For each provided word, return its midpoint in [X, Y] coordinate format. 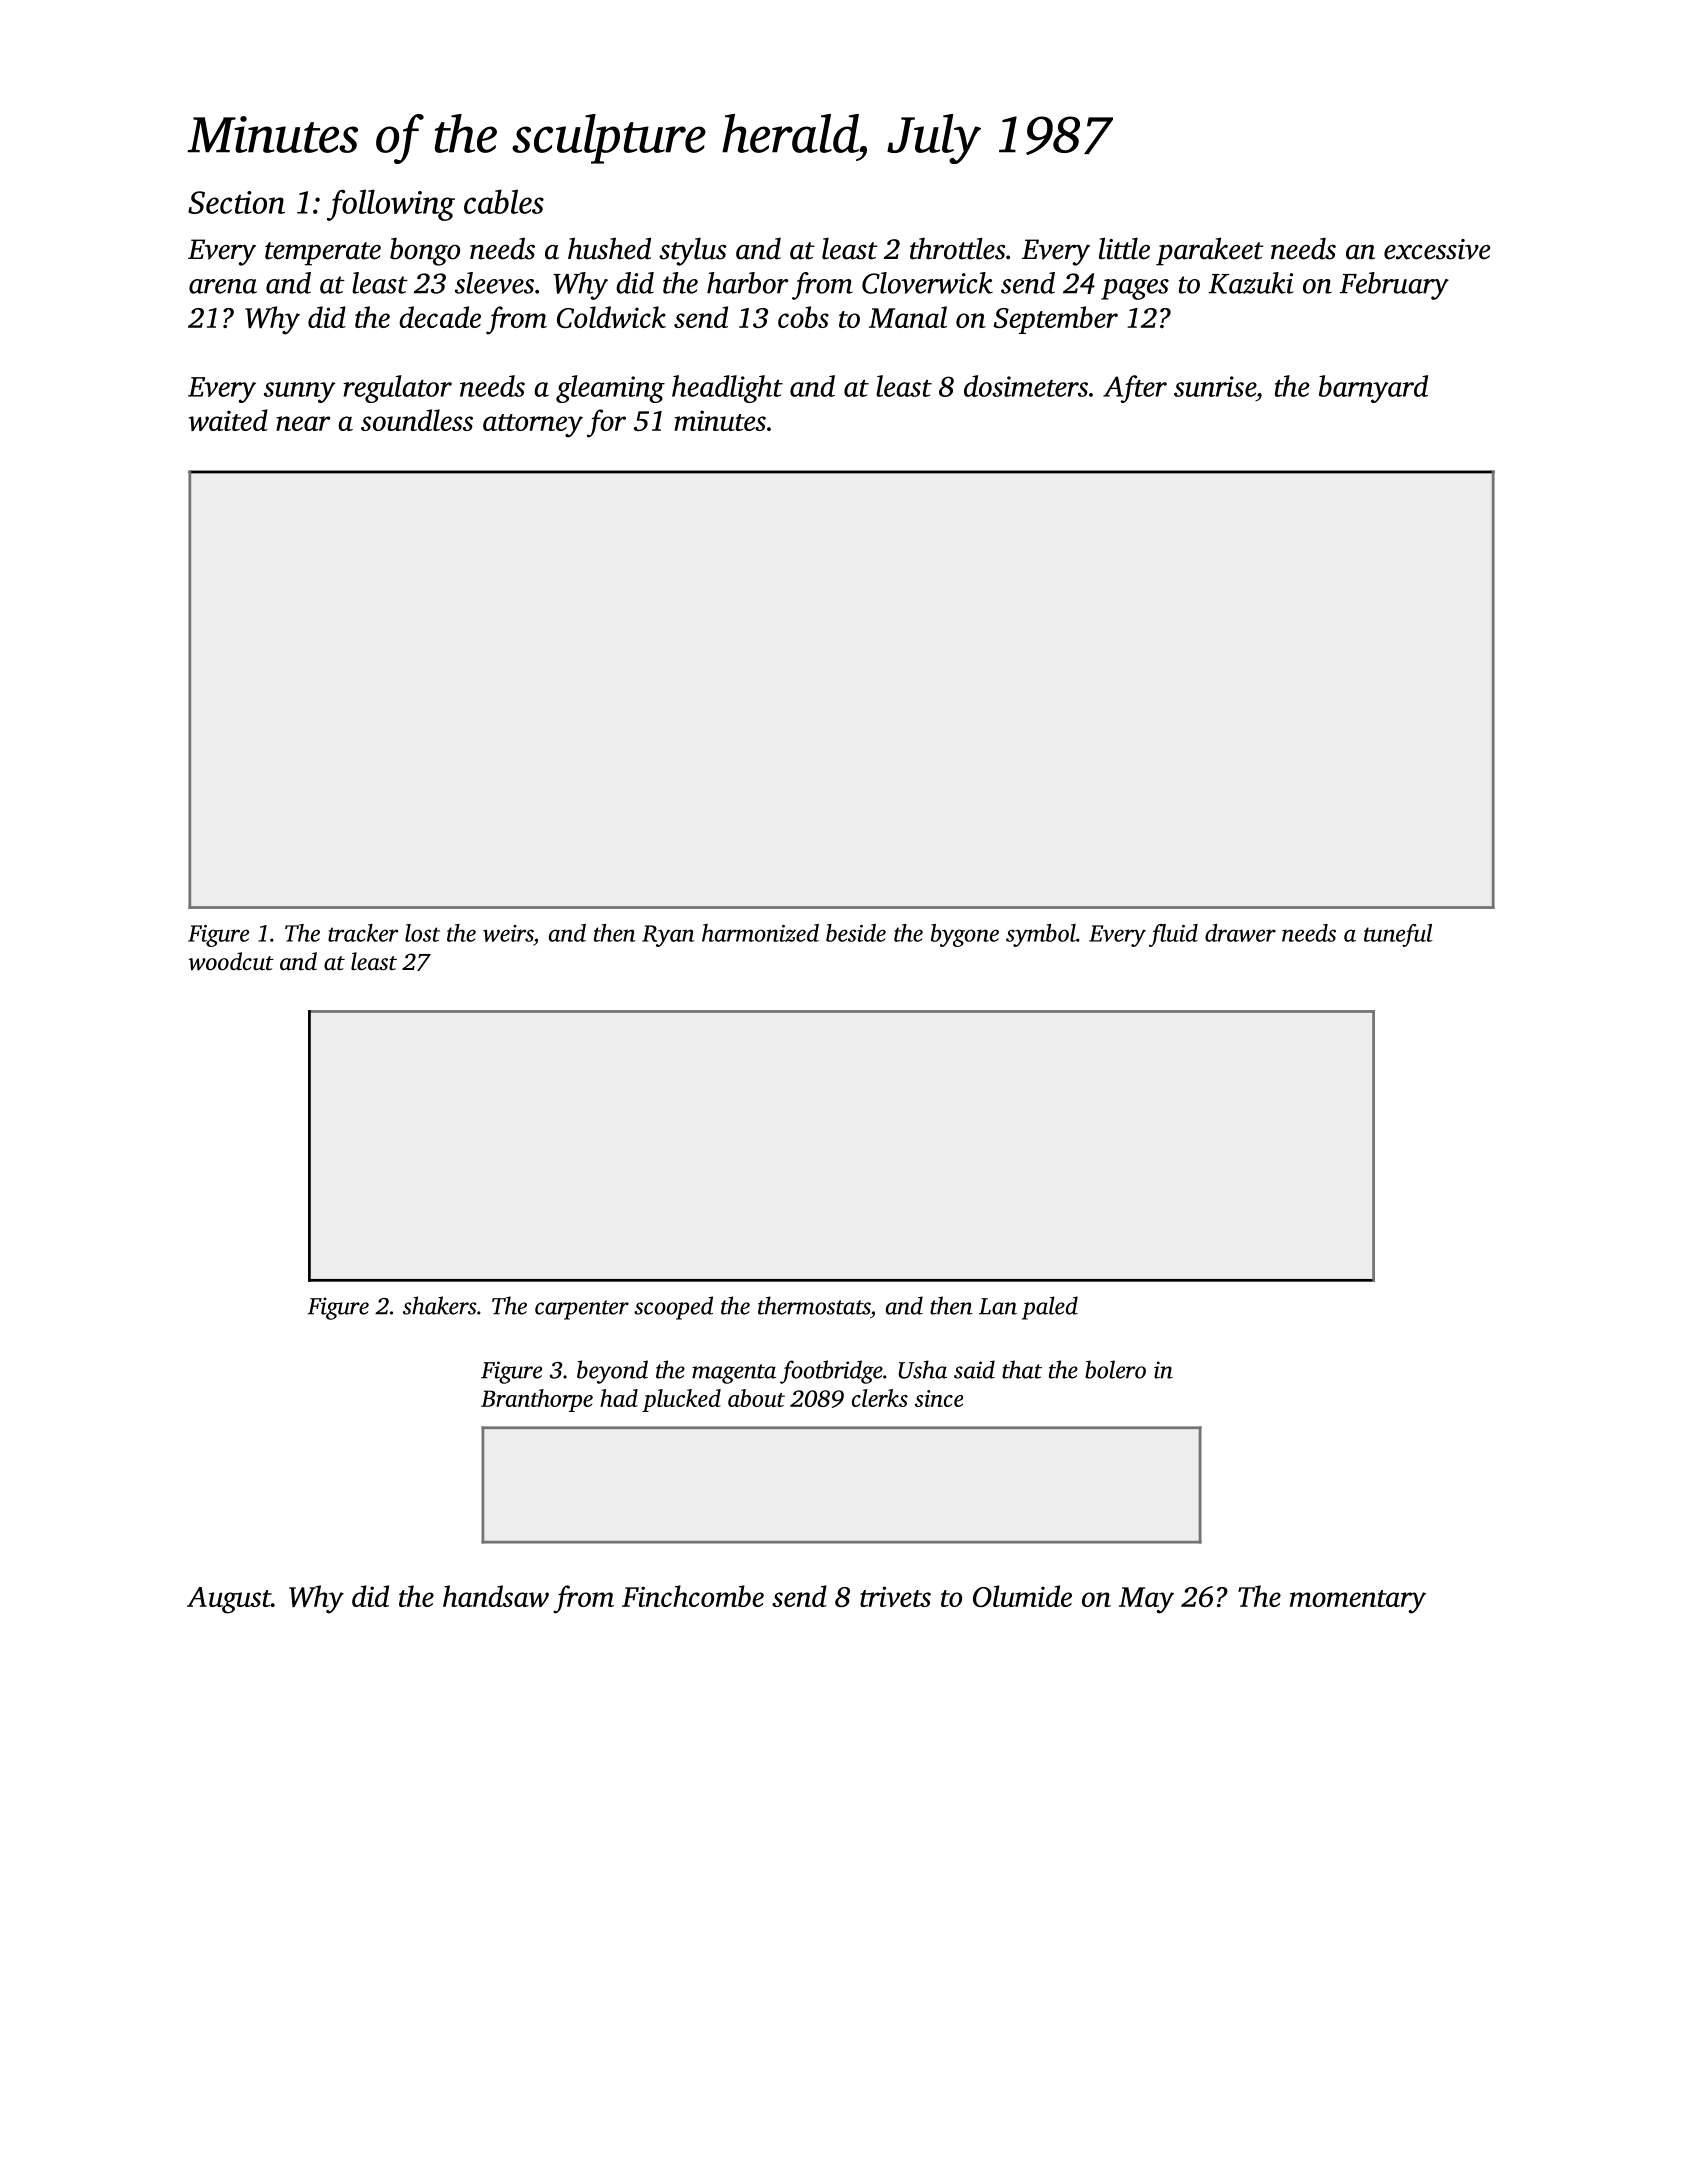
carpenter [582, 1310]
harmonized [760, 933]
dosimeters [1026, 386]
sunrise [1215, 386]
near [303, 423]
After [1135, 389]
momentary [1358, 1602]
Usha [922, 1369]
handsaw [496, 1596]
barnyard [1373, 389]
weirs [508, 933]
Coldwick [611, 317]
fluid [1173, 935]
